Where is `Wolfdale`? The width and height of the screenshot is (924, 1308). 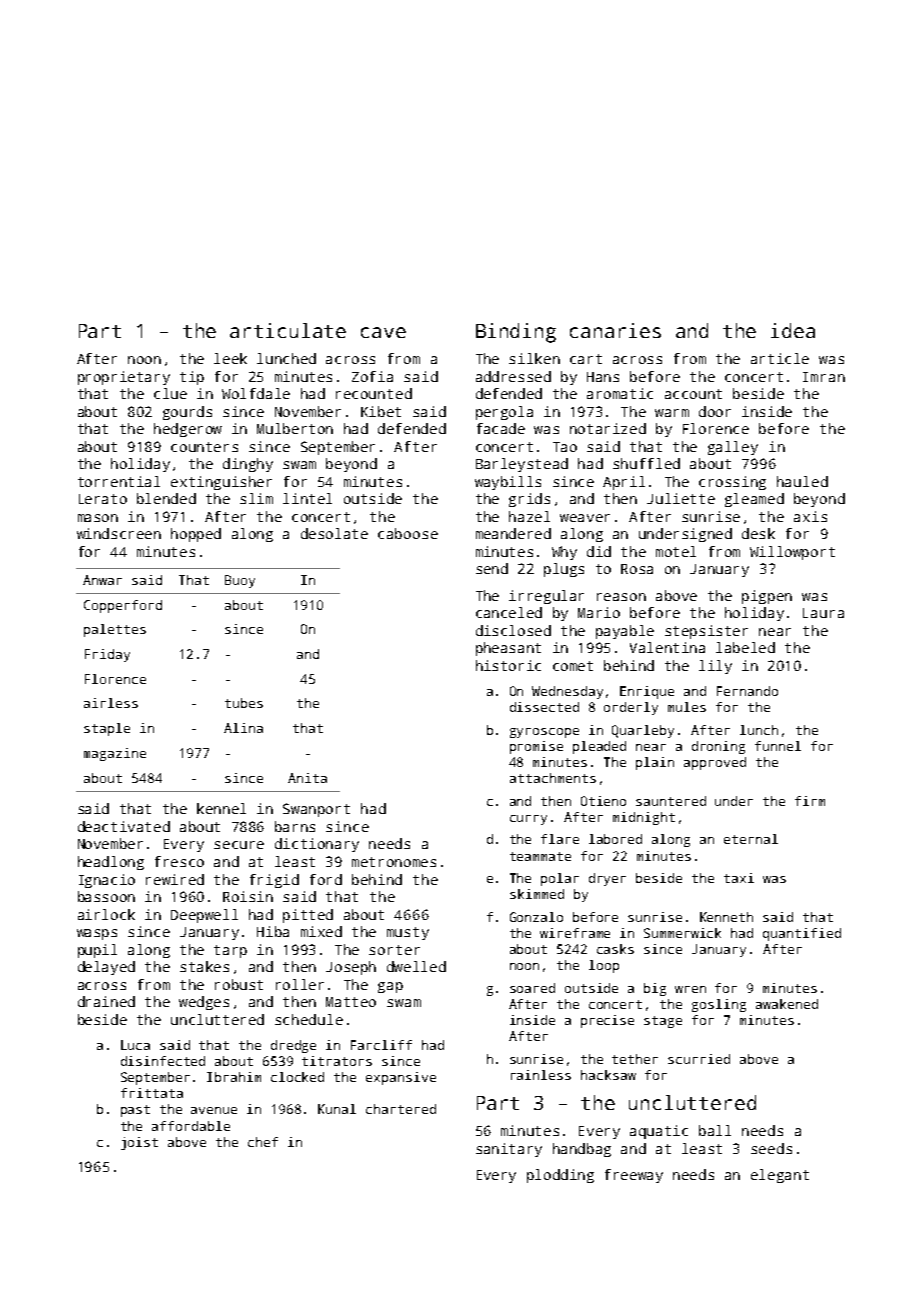
Wolfdale is located at coordinates (256, 393).
